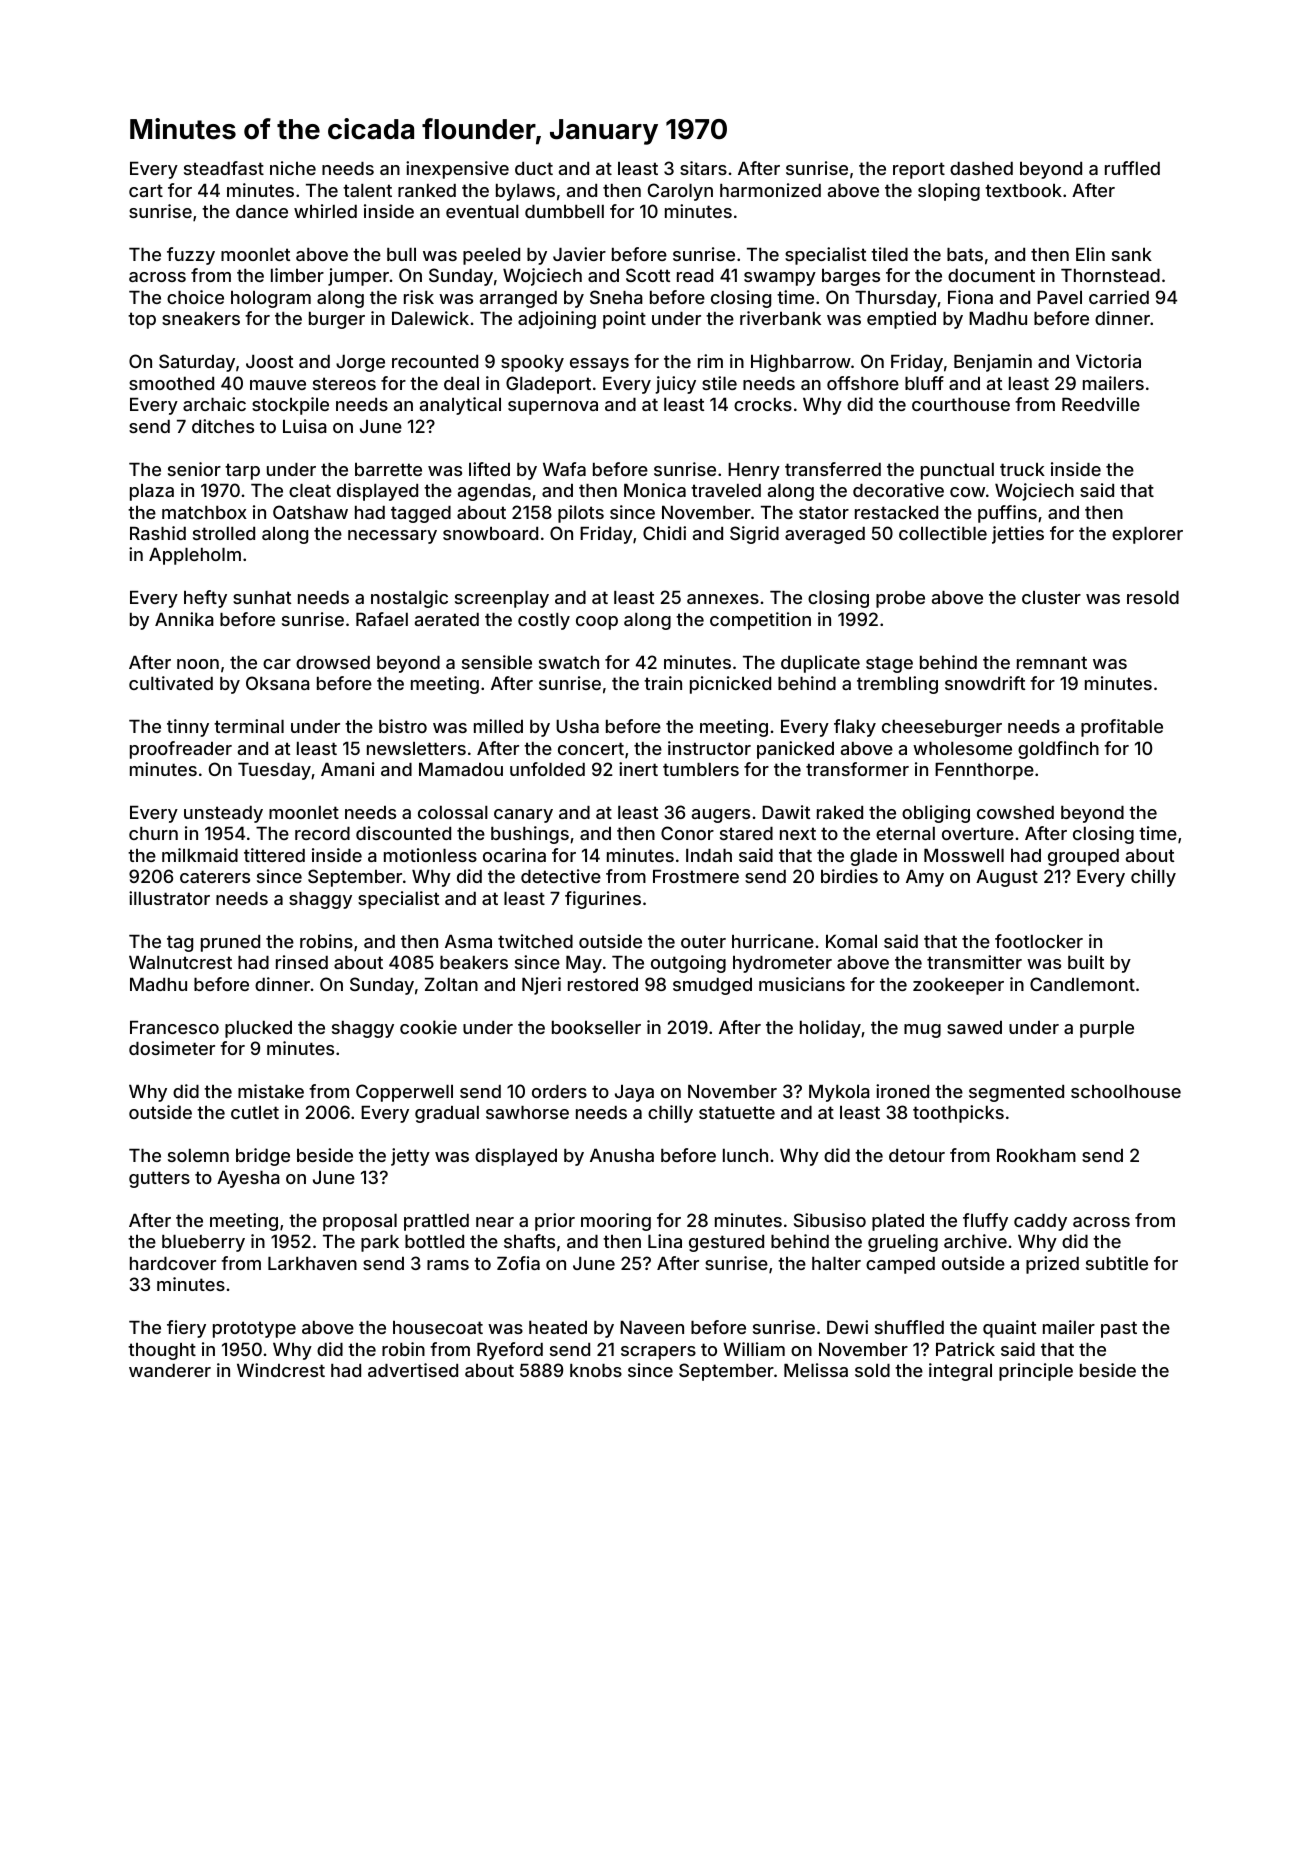  I want to click on sunhat, so click(262, 597).
